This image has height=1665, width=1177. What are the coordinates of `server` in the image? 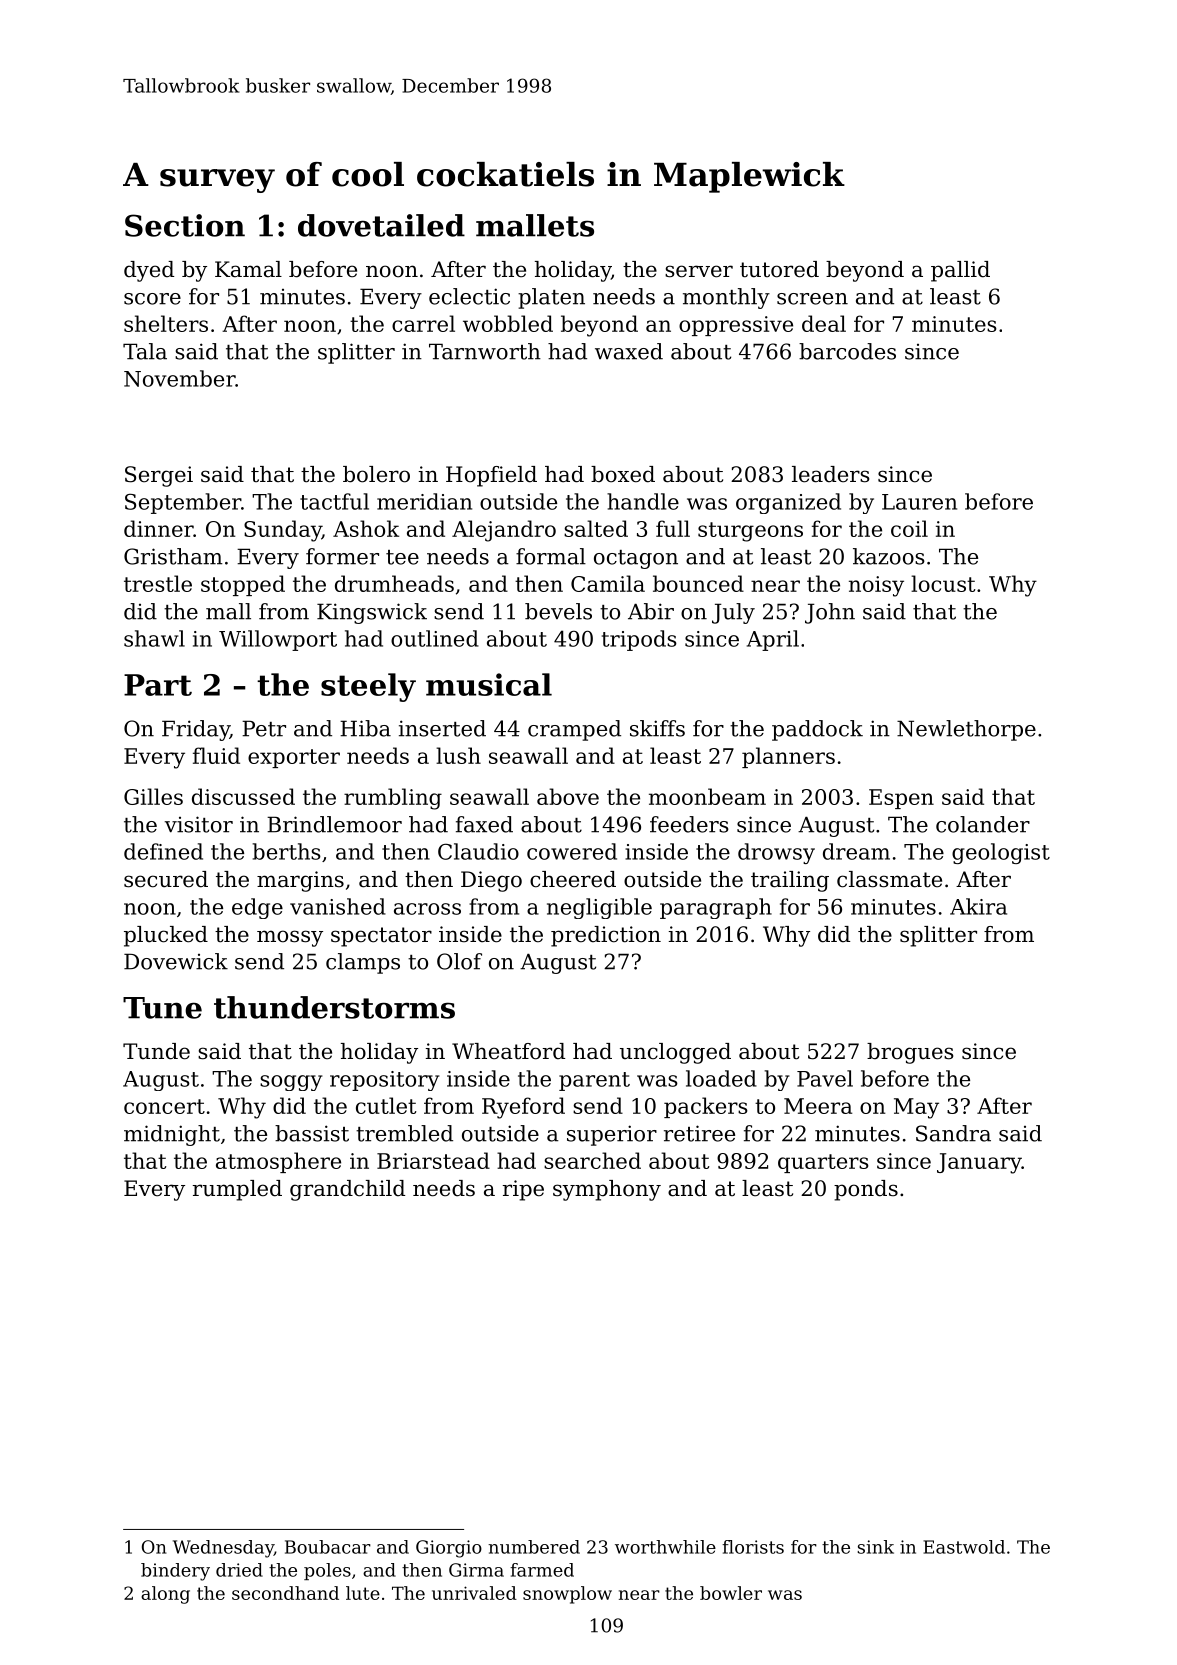 It's located at (699, 271).
